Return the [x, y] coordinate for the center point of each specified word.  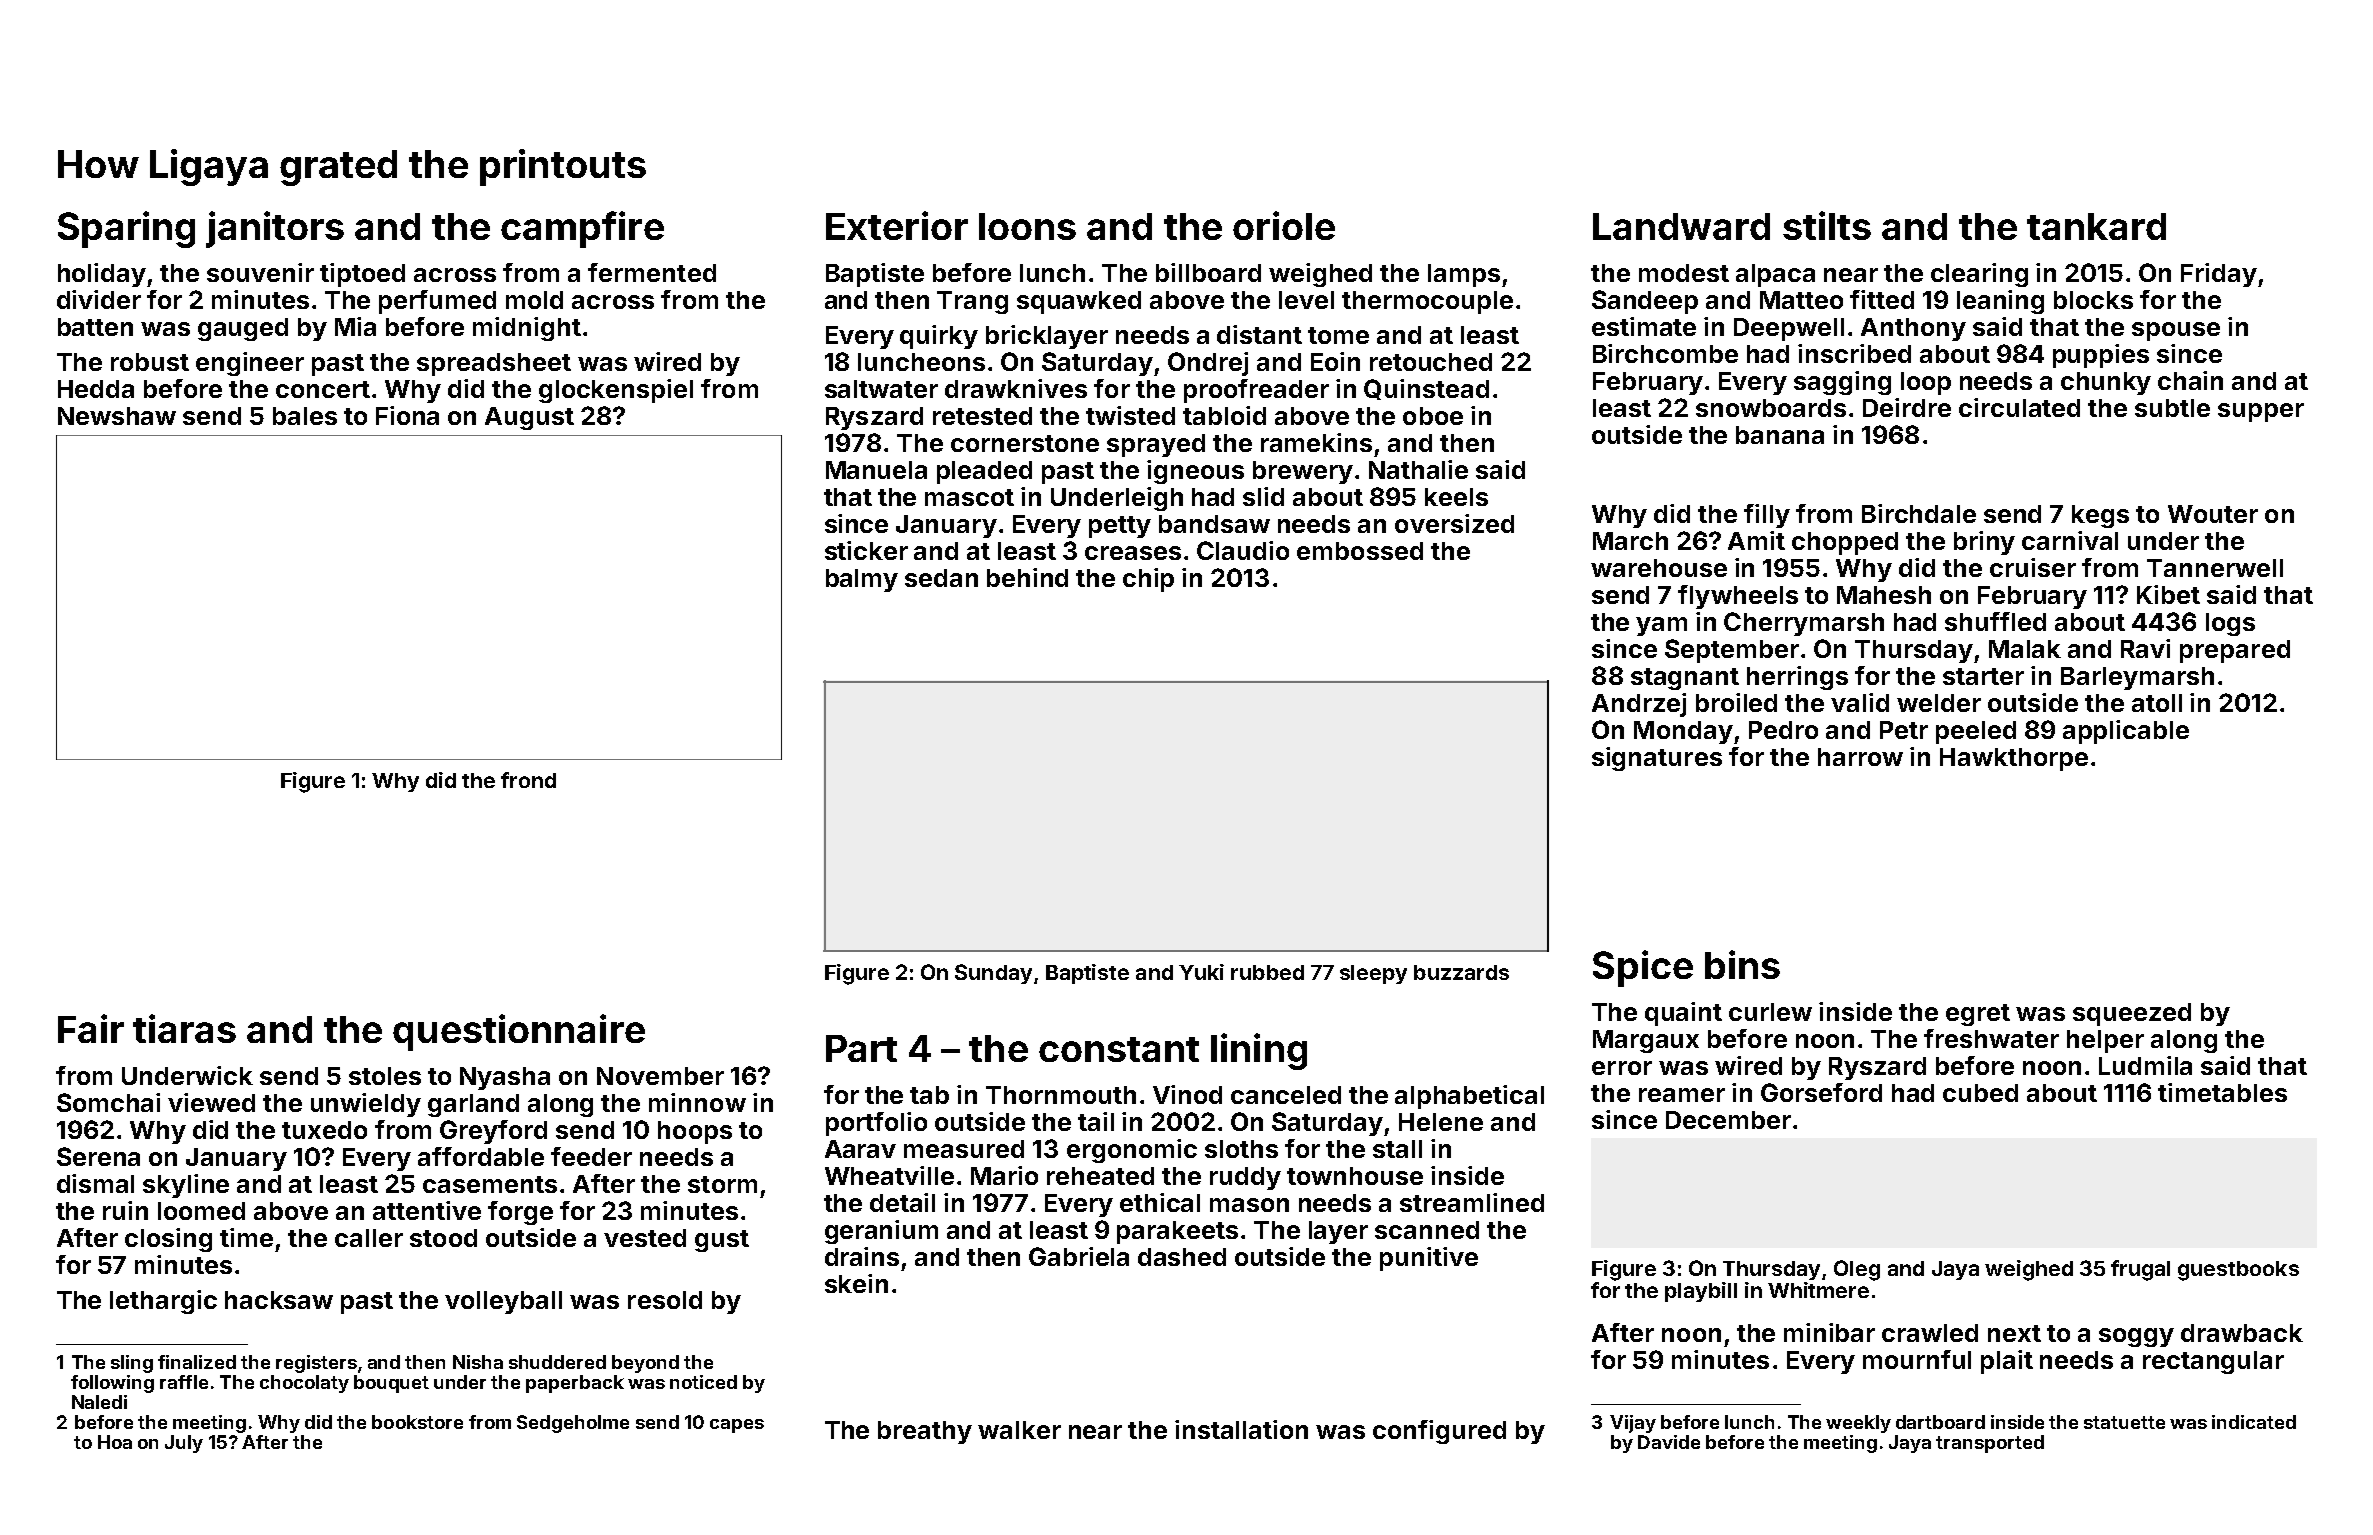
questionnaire [519, 1032]
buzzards [1461, 972]
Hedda [96, 389]
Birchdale [1919, 513]
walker [1019, 1430]
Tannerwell [2215, 568]
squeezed [2132, 1014]
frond [528, 780]
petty [1120, 527]
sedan [941, 578]
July [184, 1444]
